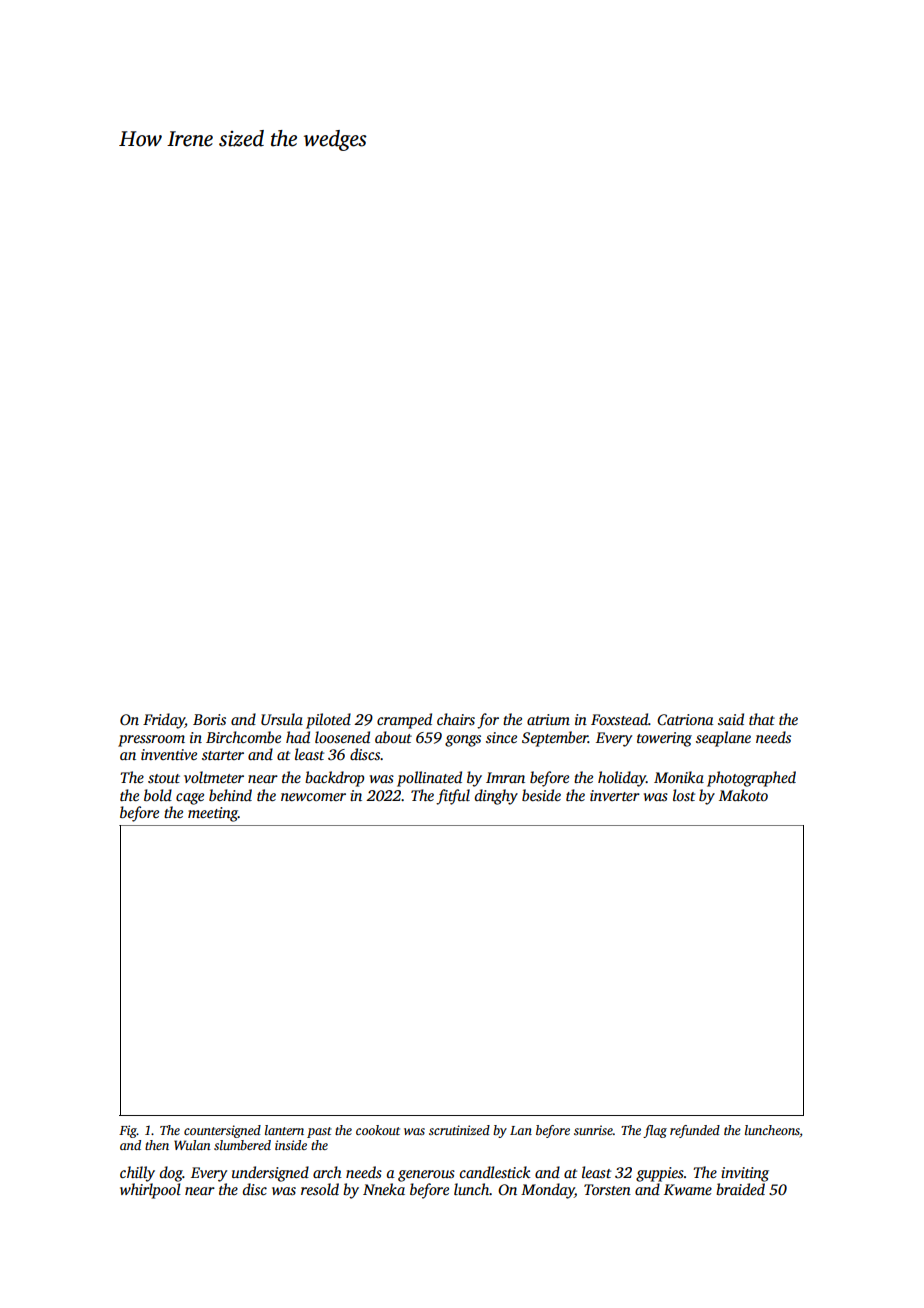  What do you see at coordinates (128, 1131) in the screenshot?
I see `Fig` at bounding box center [128, 1131].
